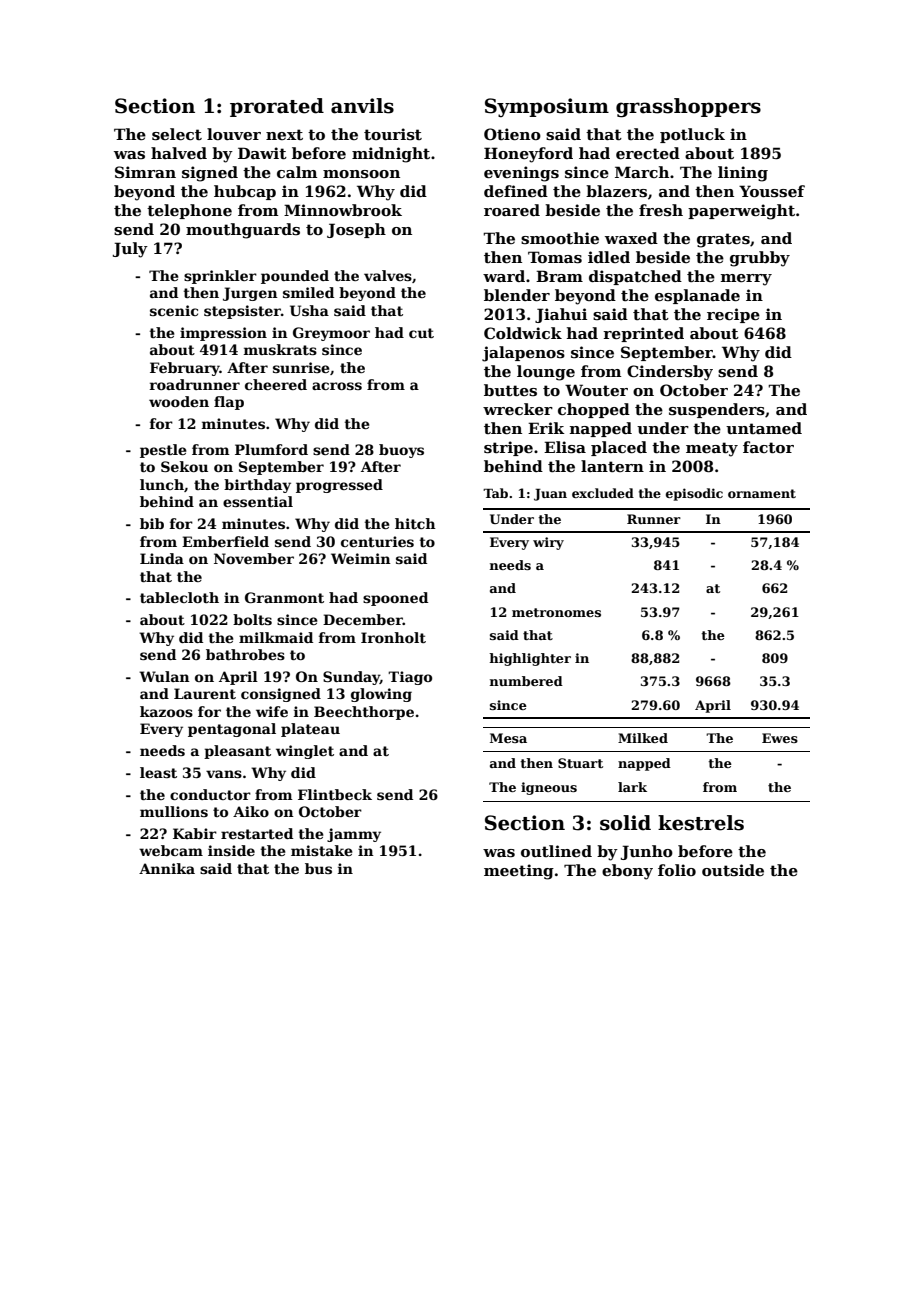 This screenshot has height=1314, width=924. What do you see at coordinates (688, 108) in the screenshot?
I see `grasshoppers` at bounding box center [688, 108].
